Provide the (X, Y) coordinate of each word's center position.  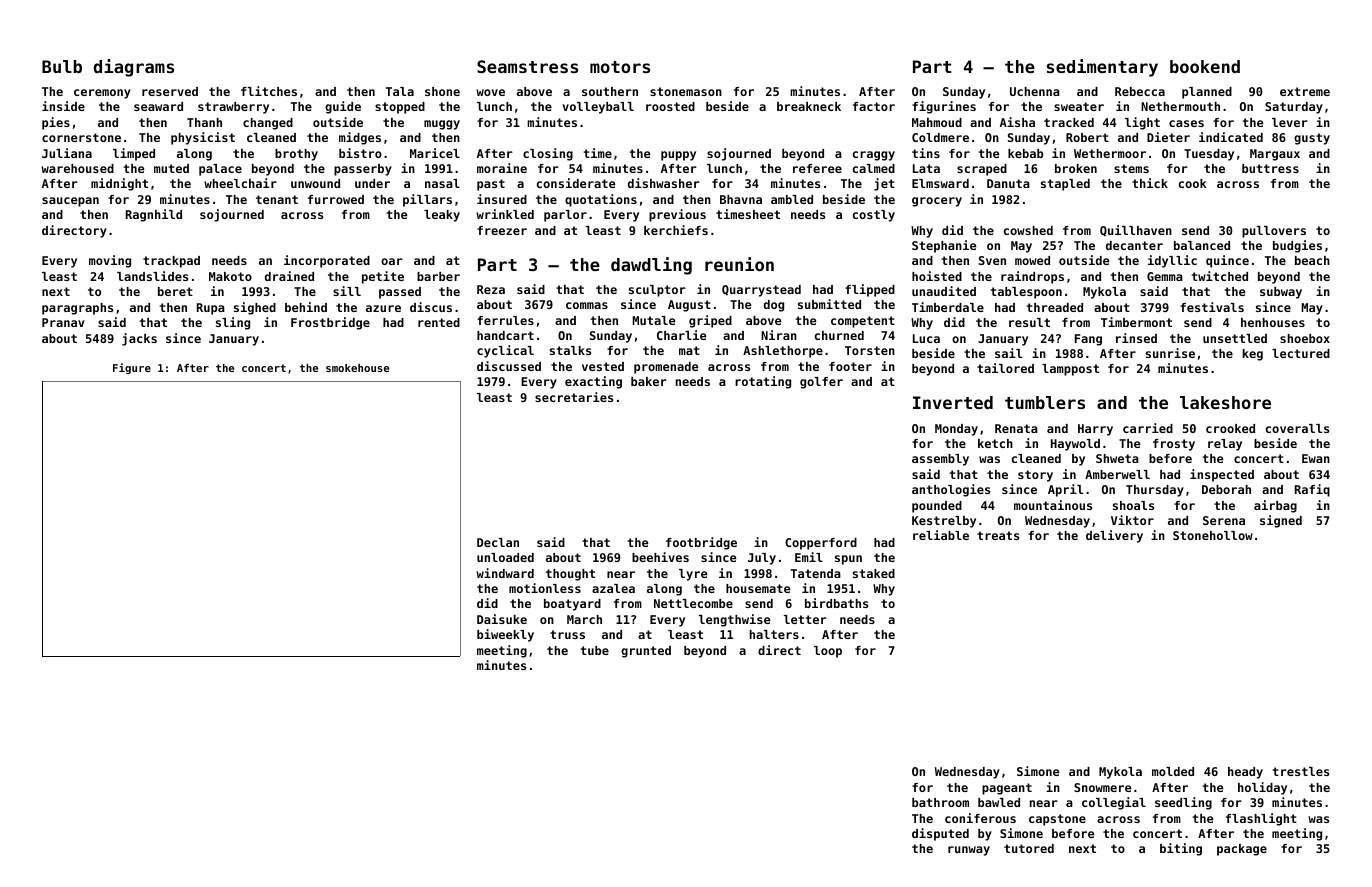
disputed (940, 834)
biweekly (505, 635)
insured (502, 199)
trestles (1300, 771)
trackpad (171, 262)
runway (969, 851)
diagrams (134, 68)
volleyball (598, 108)
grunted (646, 652)
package (1242, 850)
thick (1150, 183)
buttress (1270, 168)
